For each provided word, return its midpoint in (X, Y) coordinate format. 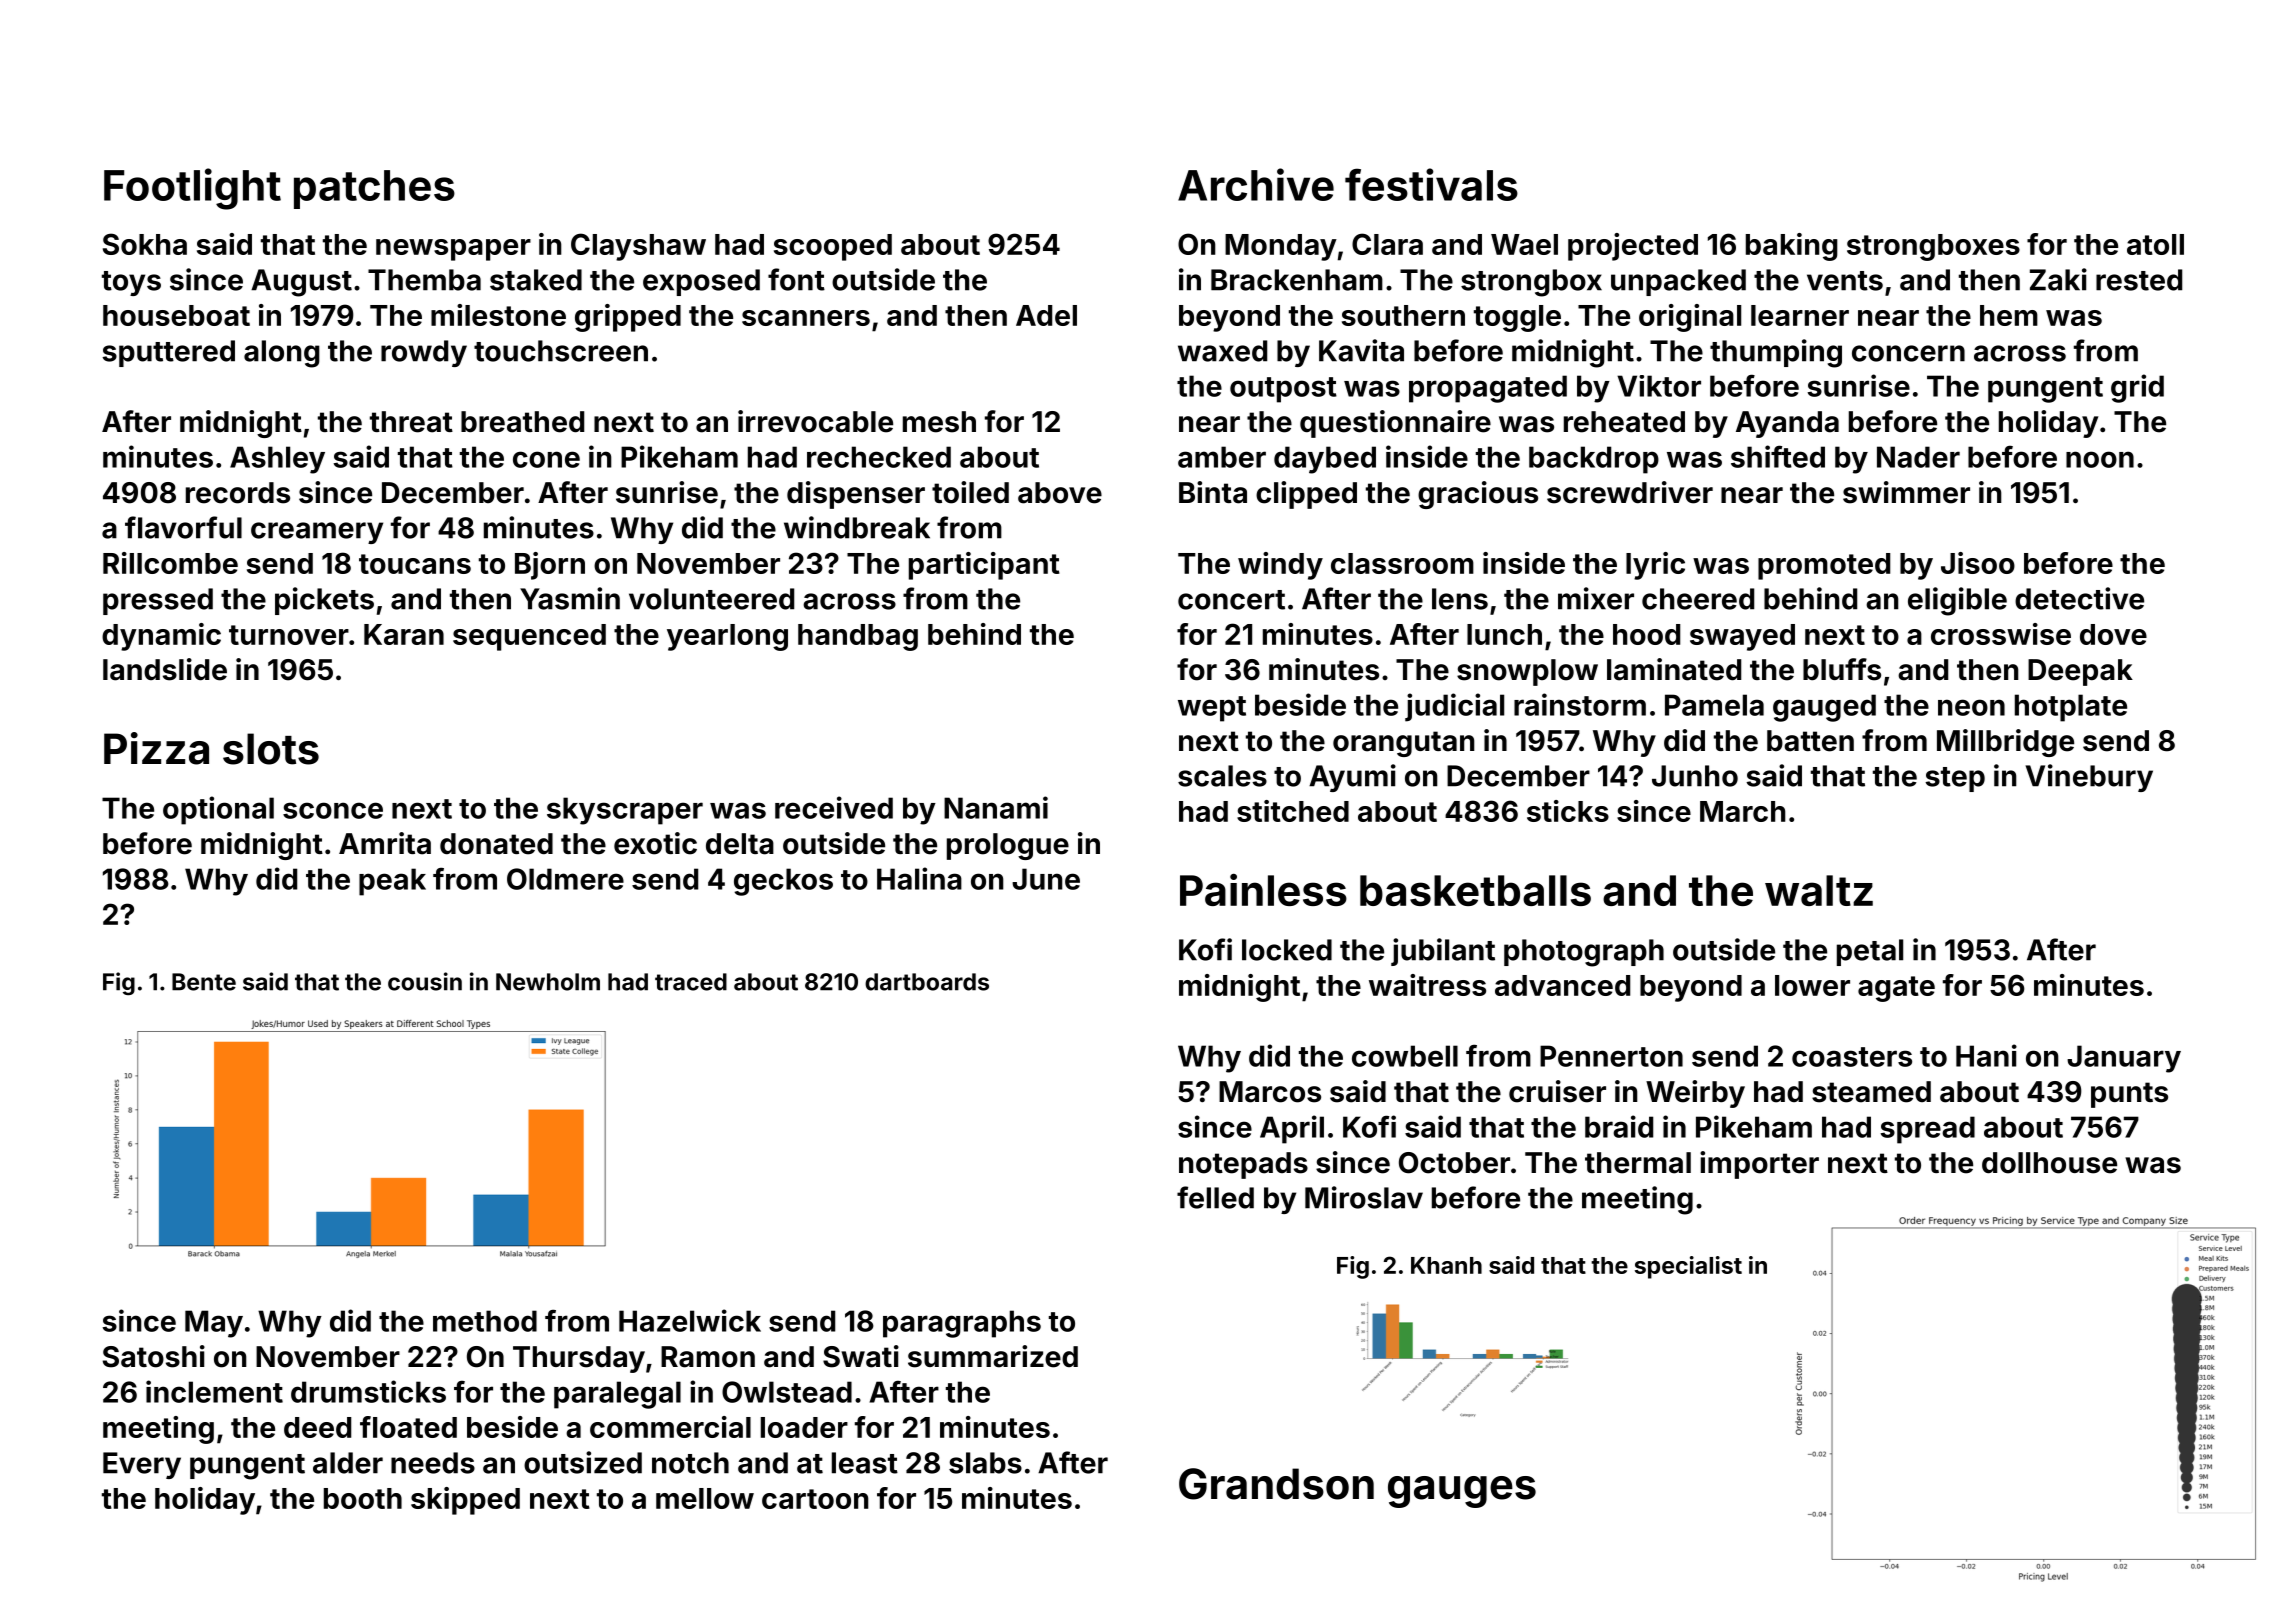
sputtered (168, 353)
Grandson (1276, 1484)
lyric (1655, 566)
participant (984, 566)
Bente (204, 982)
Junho (1695, 776)
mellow (705, 1498)
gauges (1462, 1492)
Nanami (996, 807)
